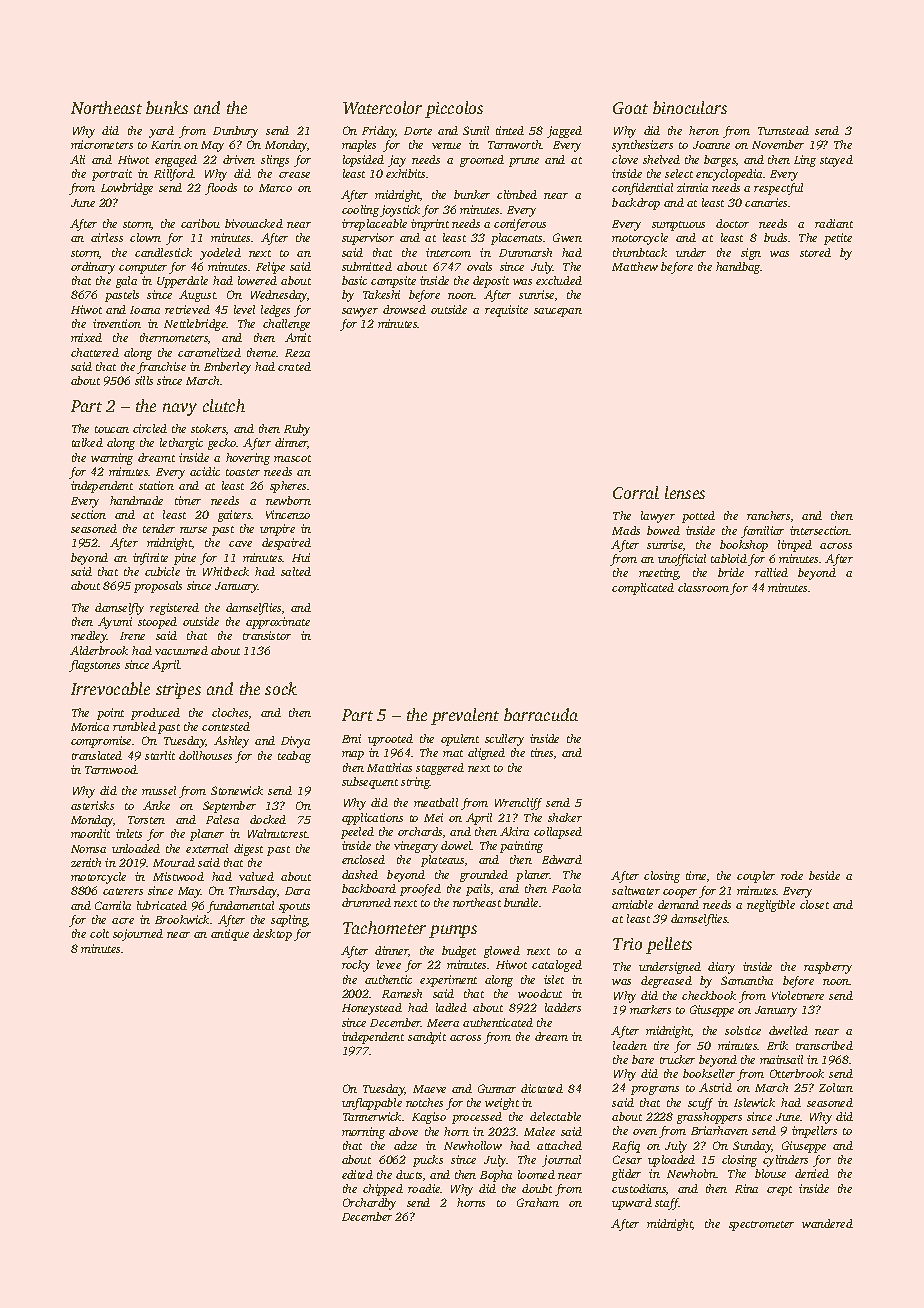  What do you see at coordinates (659, 574) in the screenshot?
I see `meeting` at bounding box center [659, 574].
